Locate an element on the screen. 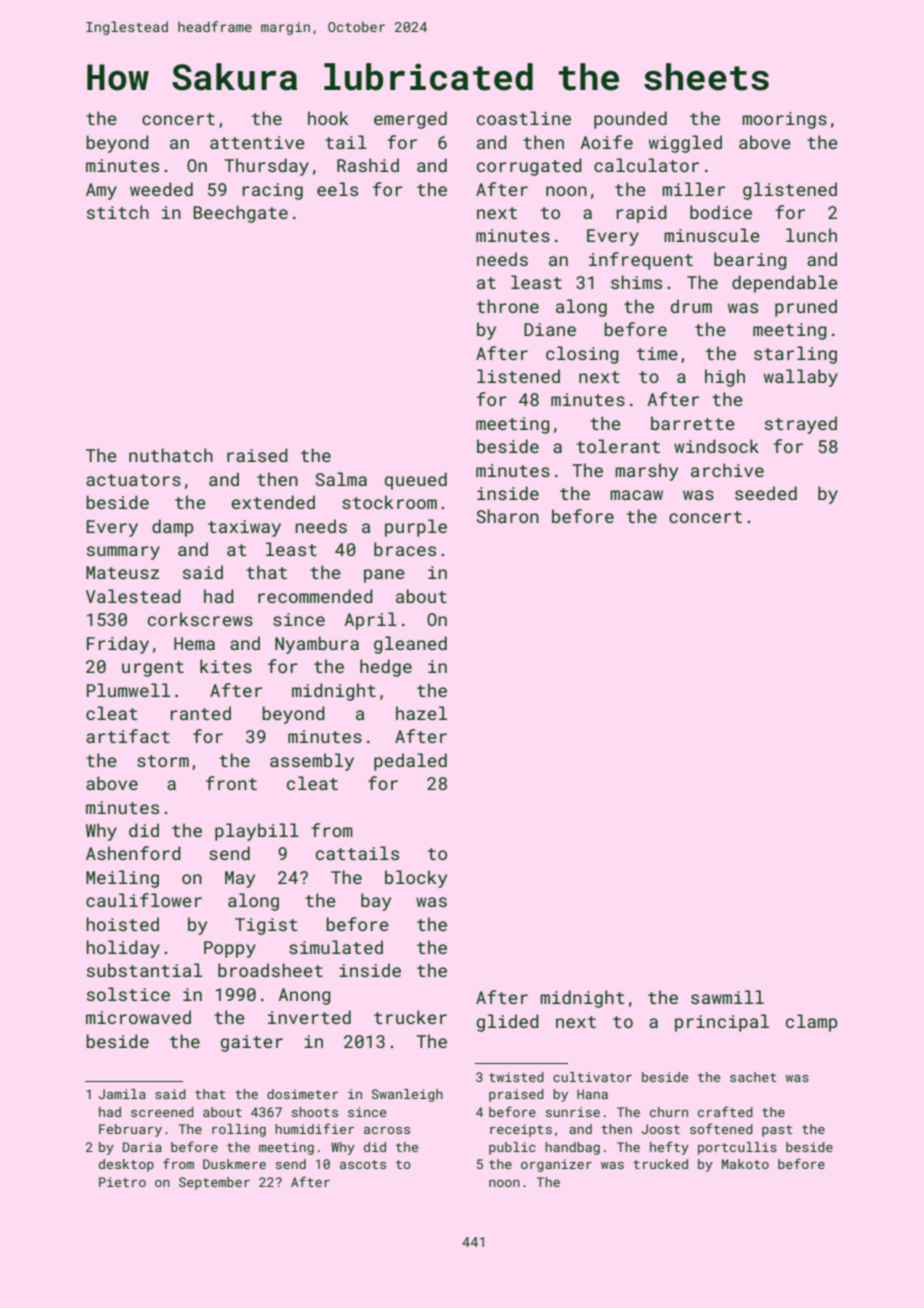 The width and height of the screenshot is (924, 1308). actuators is located at coordinates (133, 480).
